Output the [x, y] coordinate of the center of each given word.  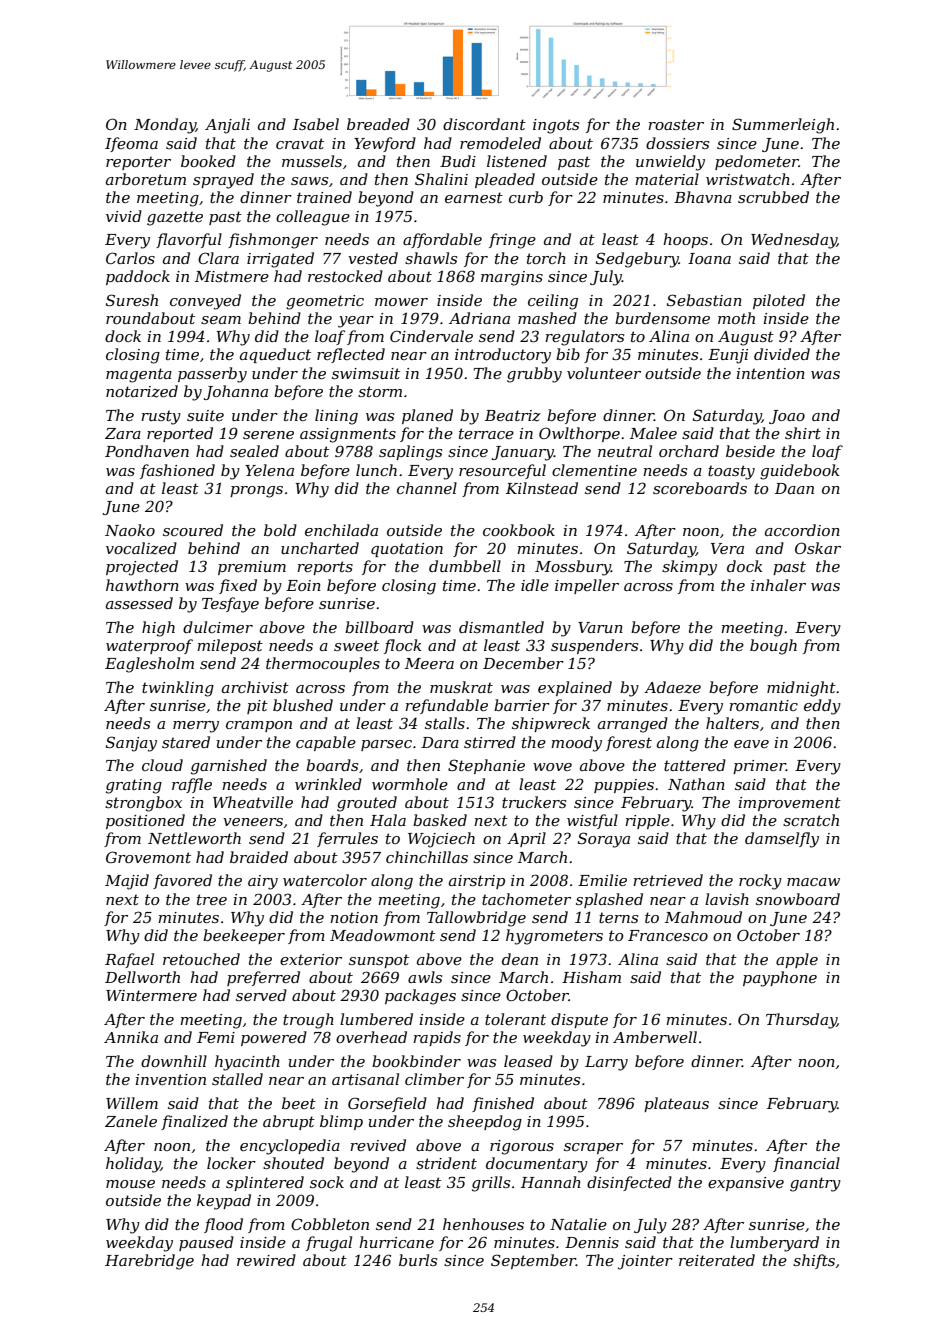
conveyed [205, 302]
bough [773, 647]
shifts [814, 1261]
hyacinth [247, 1063]
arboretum [146, 179]
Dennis [592, 1242]
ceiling [553, 302]
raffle [192, 785]
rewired [266, 1260]
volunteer [604, 373]
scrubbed [773, 197]
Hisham [591, 977]
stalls [445, 723]
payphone [780, 979]
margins [512, 278]
